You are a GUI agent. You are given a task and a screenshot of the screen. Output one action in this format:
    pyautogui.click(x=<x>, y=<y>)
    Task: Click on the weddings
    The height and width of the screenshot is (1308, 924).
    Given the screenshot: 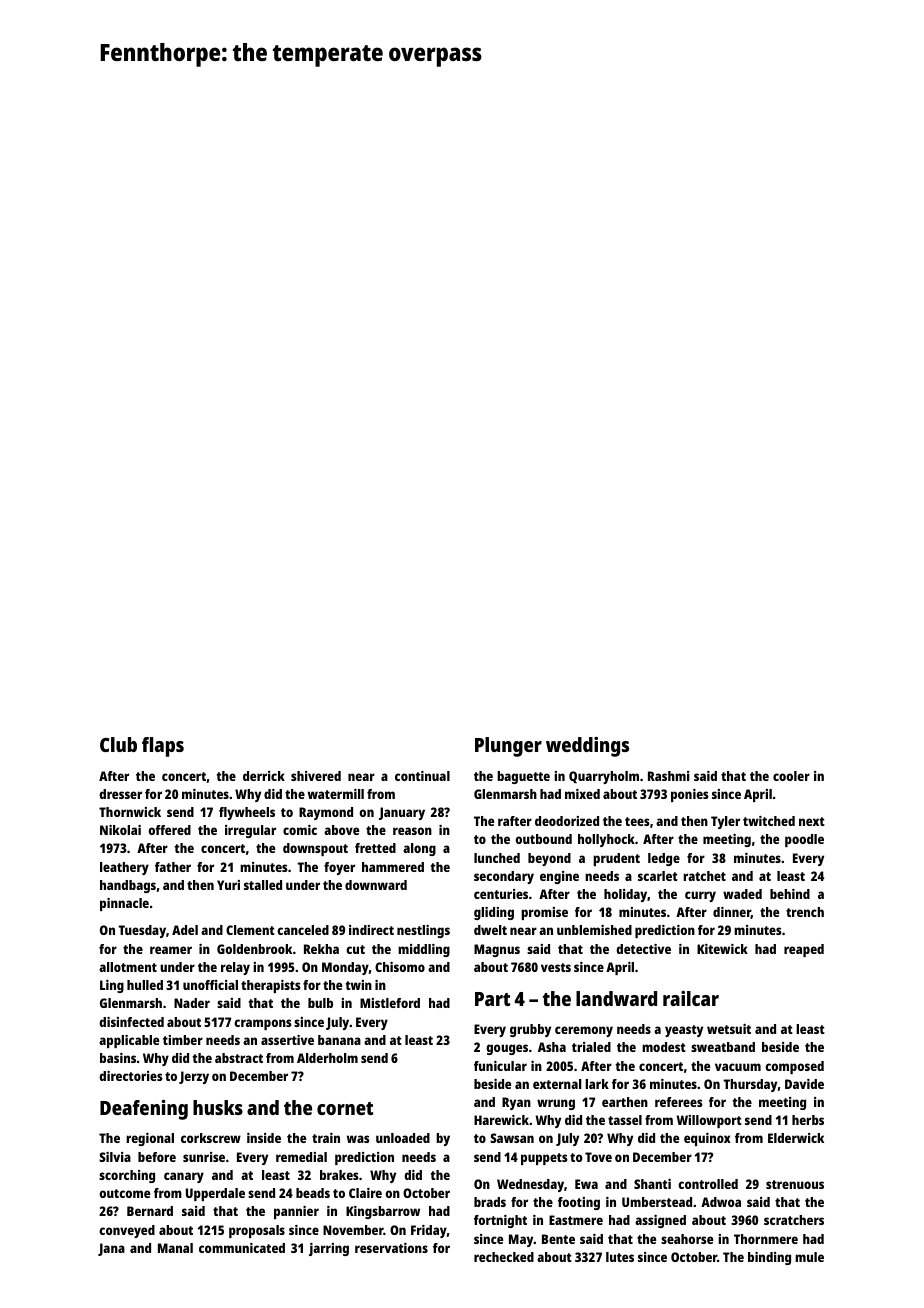 What is the action you would take?
    pyautogui.click(x=587, y=747)
